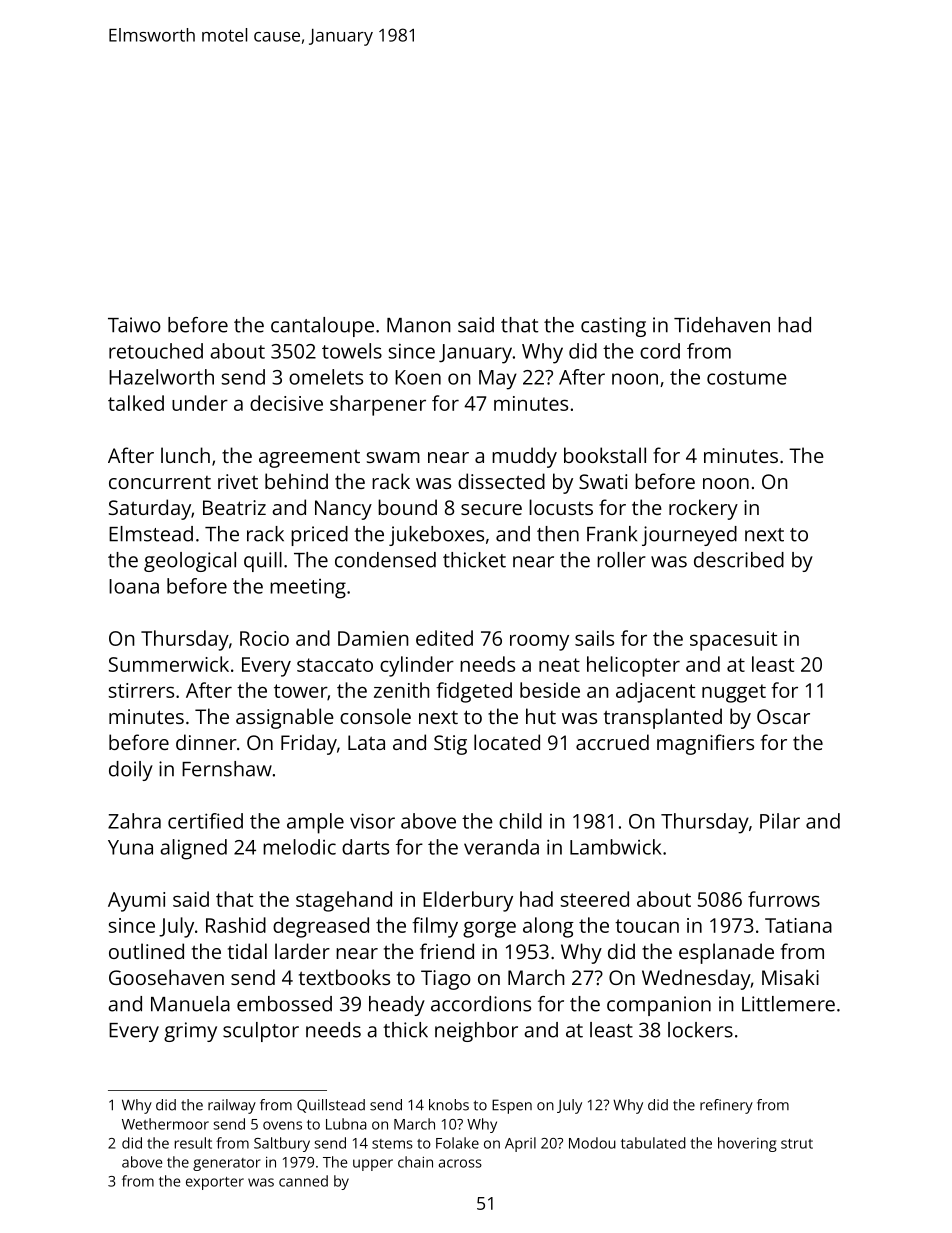 The width and height of the screenshot is (952, 1233). What do you see at coordinates (264, 638) in the screenshot?
I see `Rocio` at bounding box center [264, 638].
